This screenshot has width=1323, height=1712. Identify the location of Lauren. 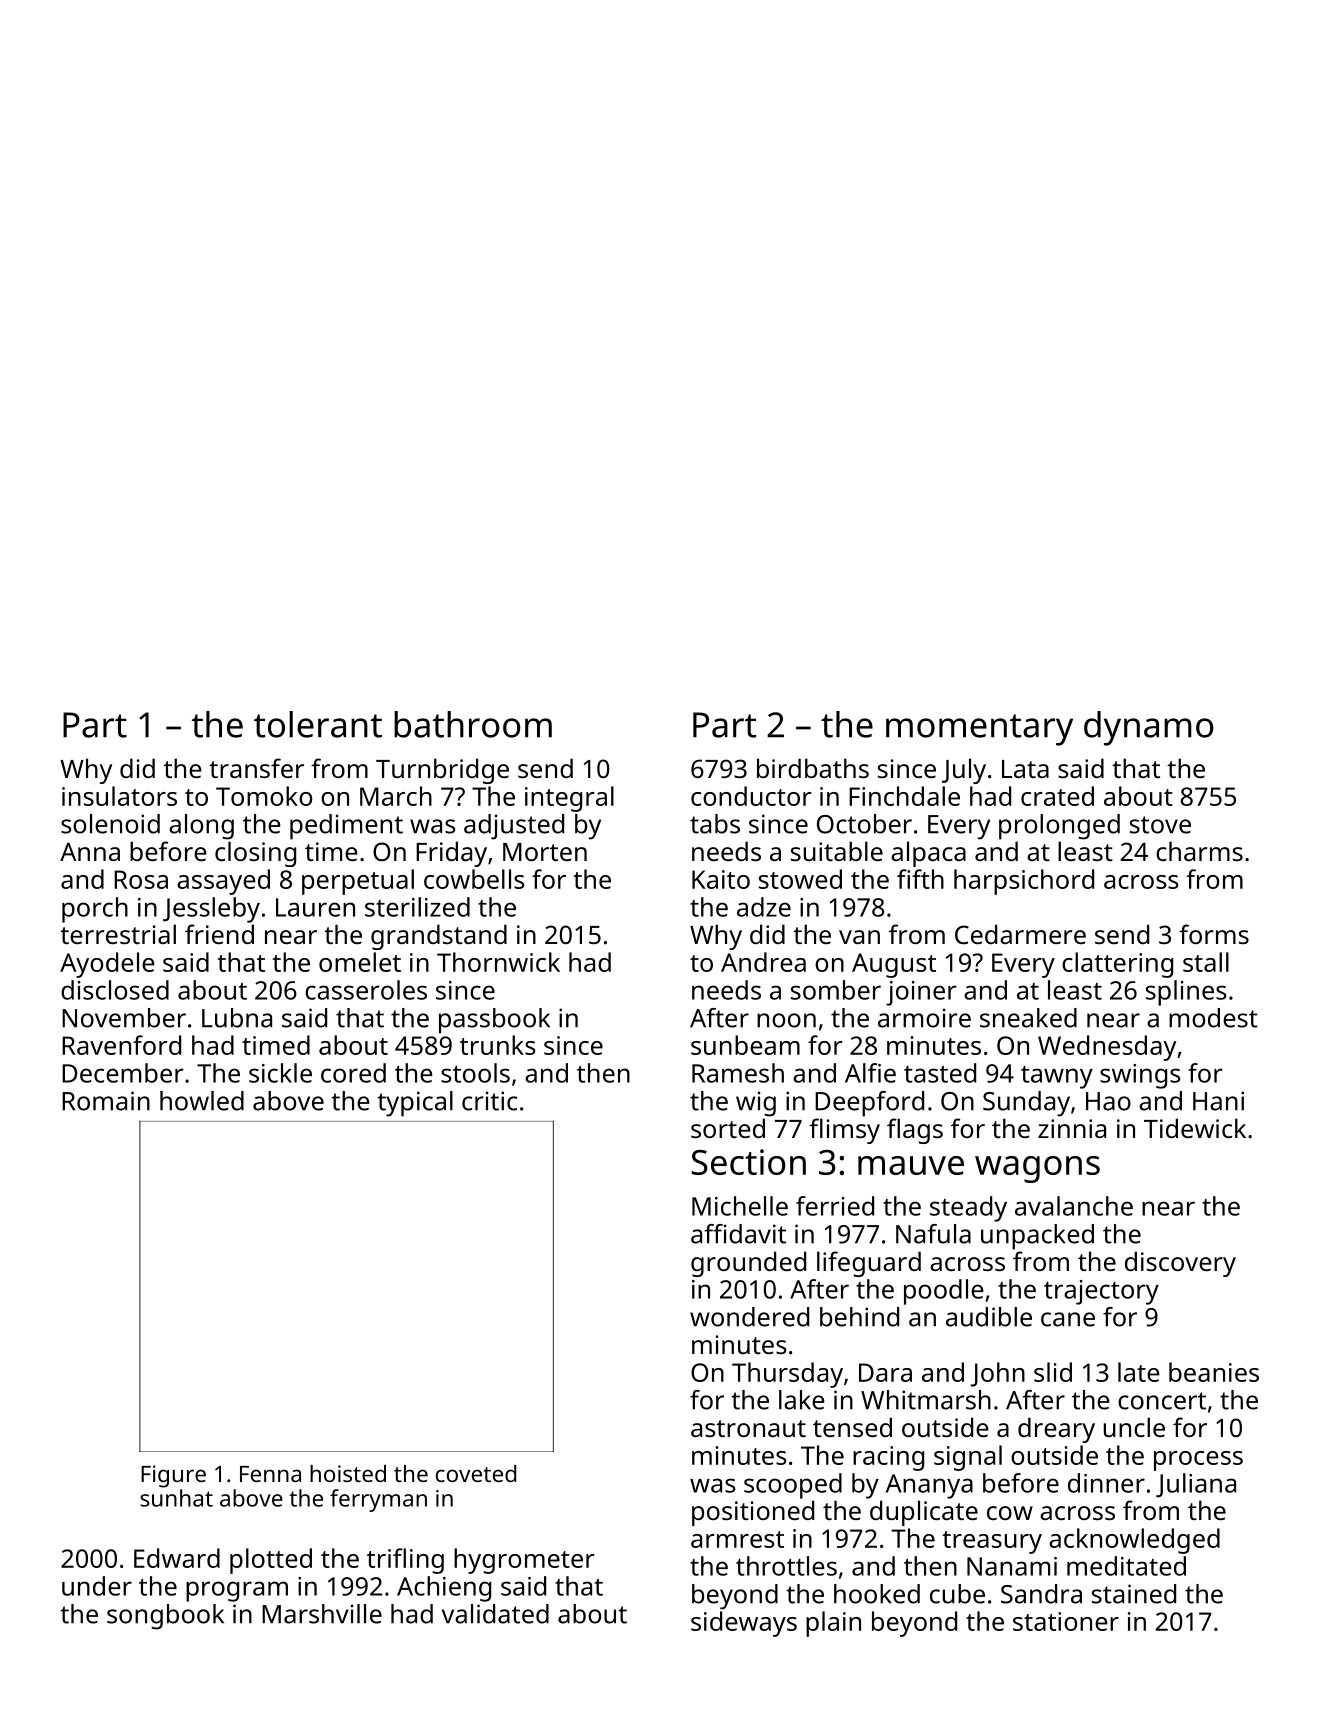
(315, 907).
